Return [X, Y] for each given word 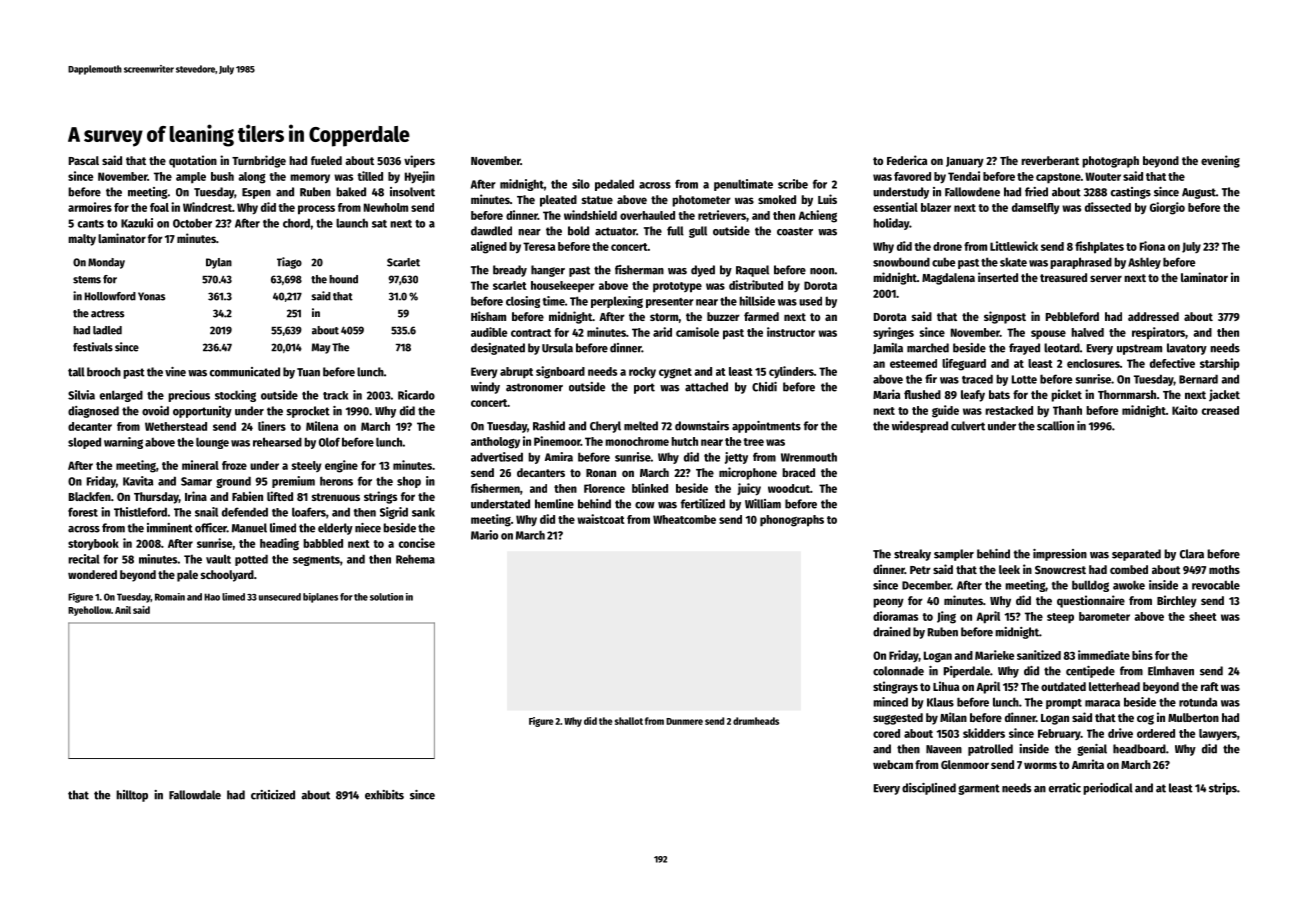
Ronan [601, 473]
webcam [893, 764]
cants [91, 224]
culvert [968, 426]
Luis [827, 199]
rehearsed [277, 442]
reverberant [1050, 160]
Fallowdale [195, 795]
